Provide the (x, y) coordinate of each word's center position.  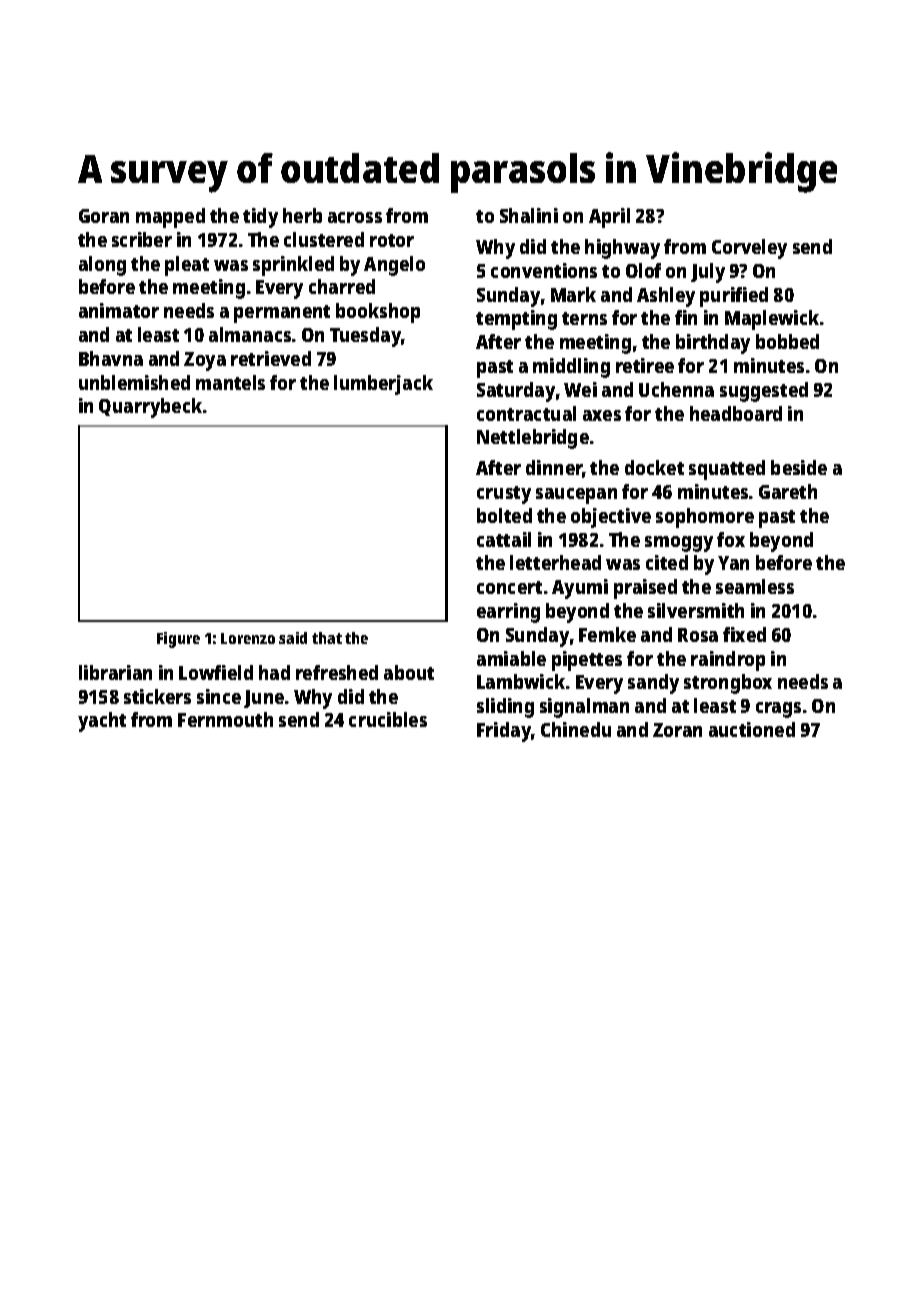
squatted (727, 470)
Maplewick (772, 320)
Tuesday (366, 337)
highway (622, 249)
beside (799, 467)
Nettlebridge (533, 439)
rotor (392, 240)
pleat (187, 266)
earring (508, 613)
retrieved (271, 358)
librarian (115, 672)
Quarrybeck (150, 408)
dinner (554, 469)
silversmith (696, 610)
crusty (504, 495)
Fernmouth (225, 719)
